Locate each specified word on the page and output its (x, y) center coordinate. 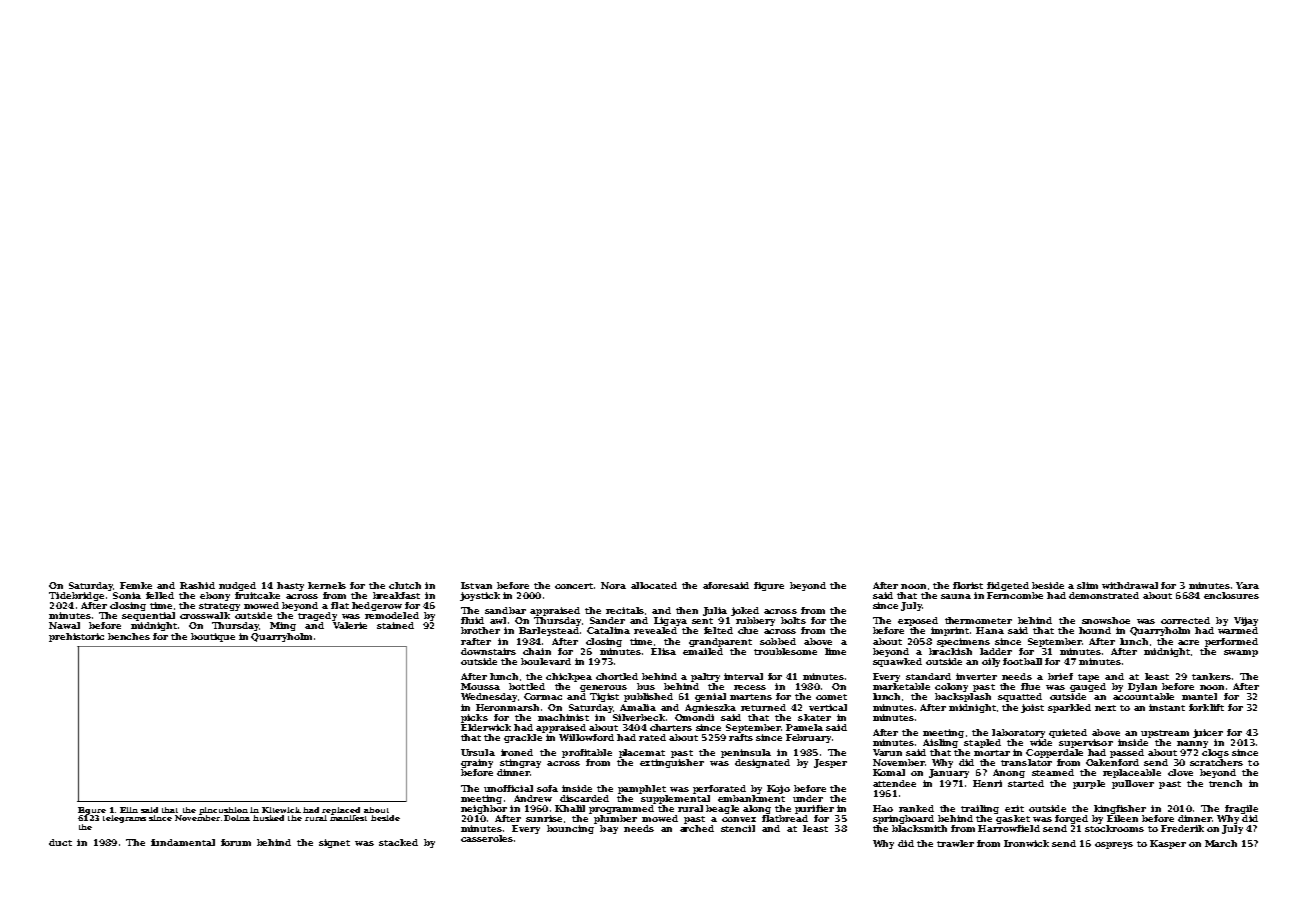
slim (1087, 585)
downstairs (488, 651)
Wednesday (489, 697)
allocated (654, 585)
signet (334, 843)
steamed (1053, 772)
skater (814, 717)
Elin (129, 810)
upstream (1165, 734)
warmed (1238, 630)
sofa (547, 788)
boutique (213, 637)
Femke (136, 585)
